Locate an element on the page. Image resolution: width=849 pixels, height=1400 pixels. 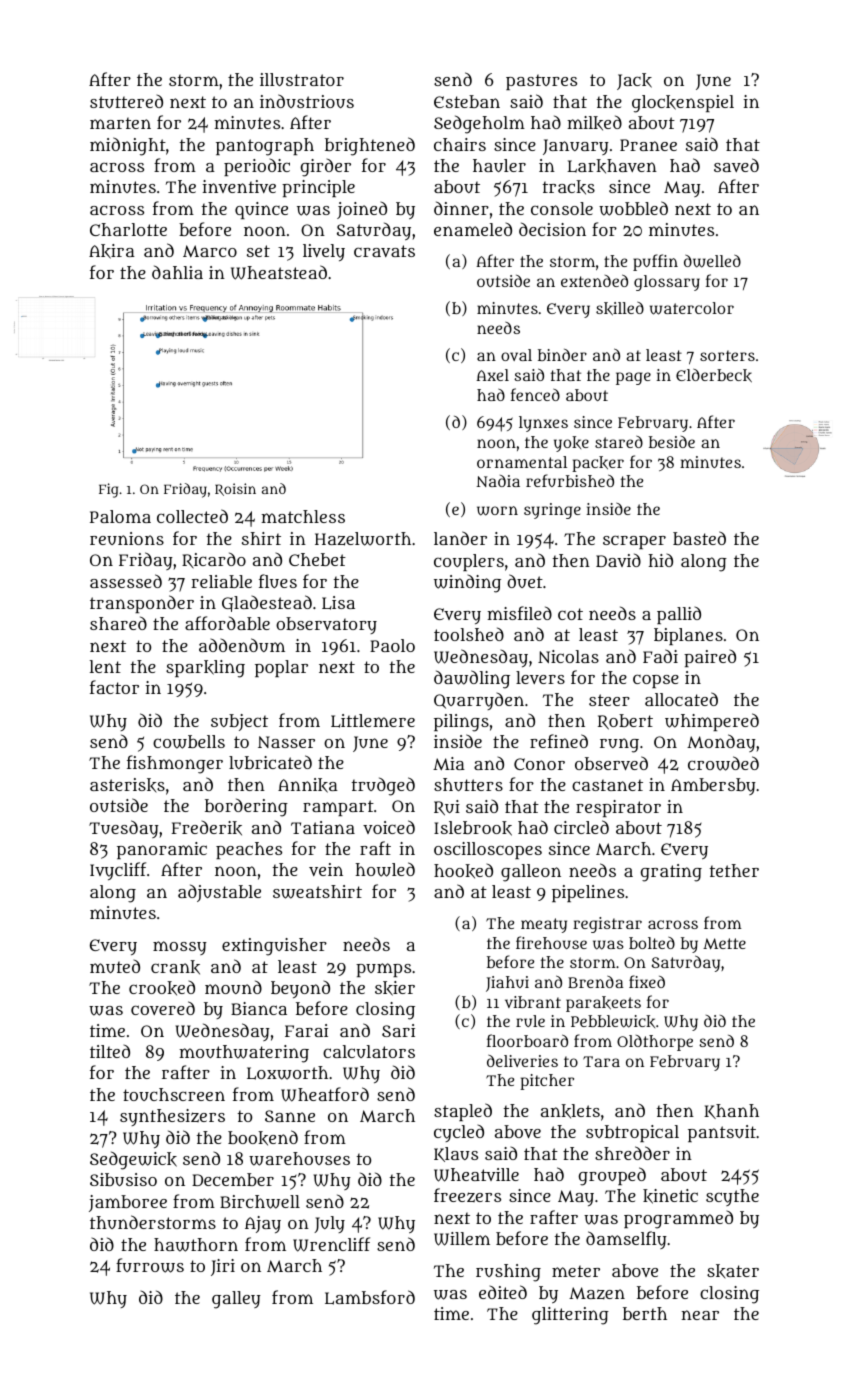
couplers is located at coordinates (469, 562).
